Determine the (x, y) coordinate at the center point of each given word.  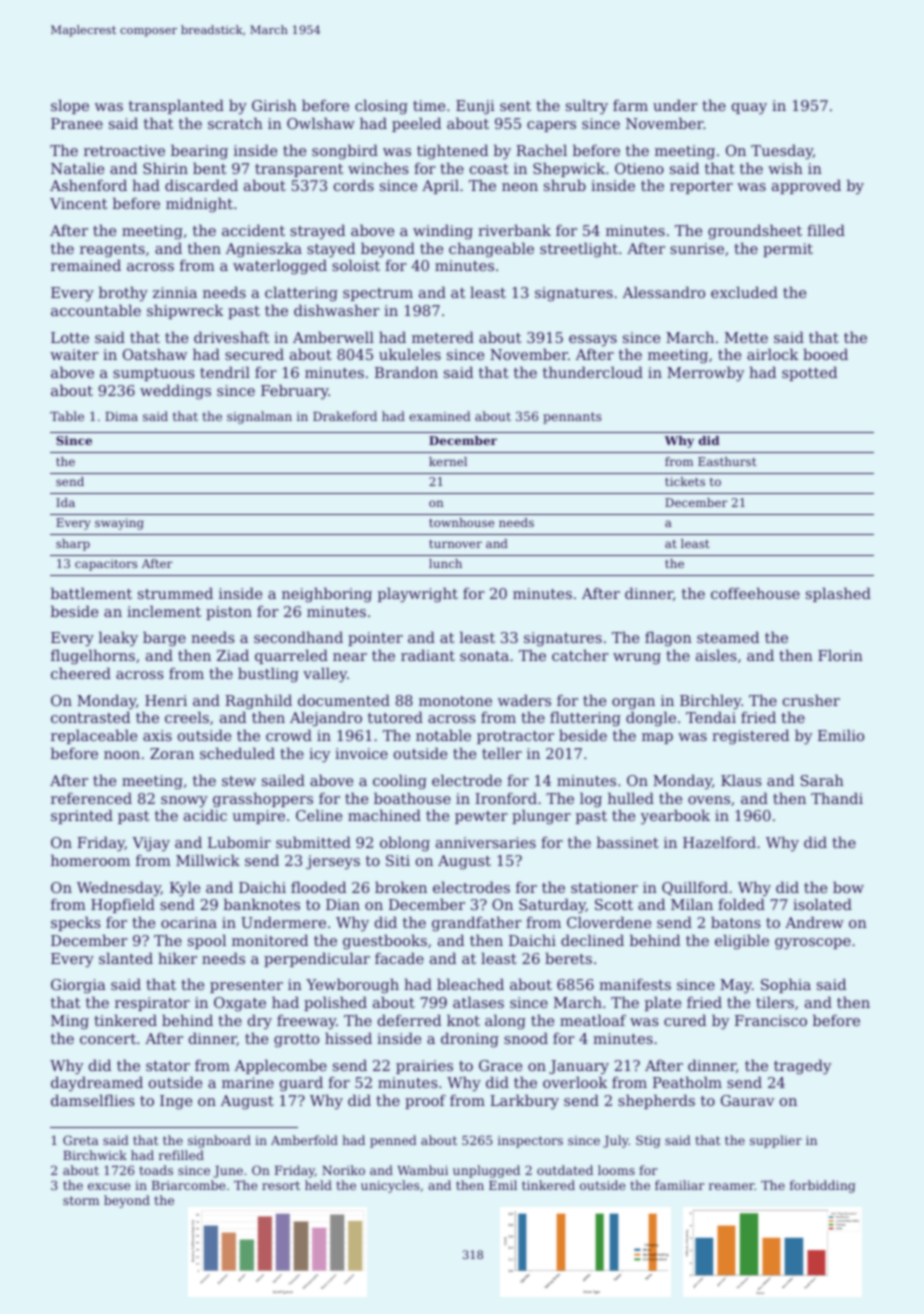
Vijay (151, 844)
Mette (746, 337)
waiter (74, 354)
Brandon (406, 372)
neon (520, 187)
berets (568, 958)
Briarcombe (188, 1185)
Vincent (78, 203)
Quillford (695, 888)
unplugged (486, 1171)
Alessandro (663, 292)
